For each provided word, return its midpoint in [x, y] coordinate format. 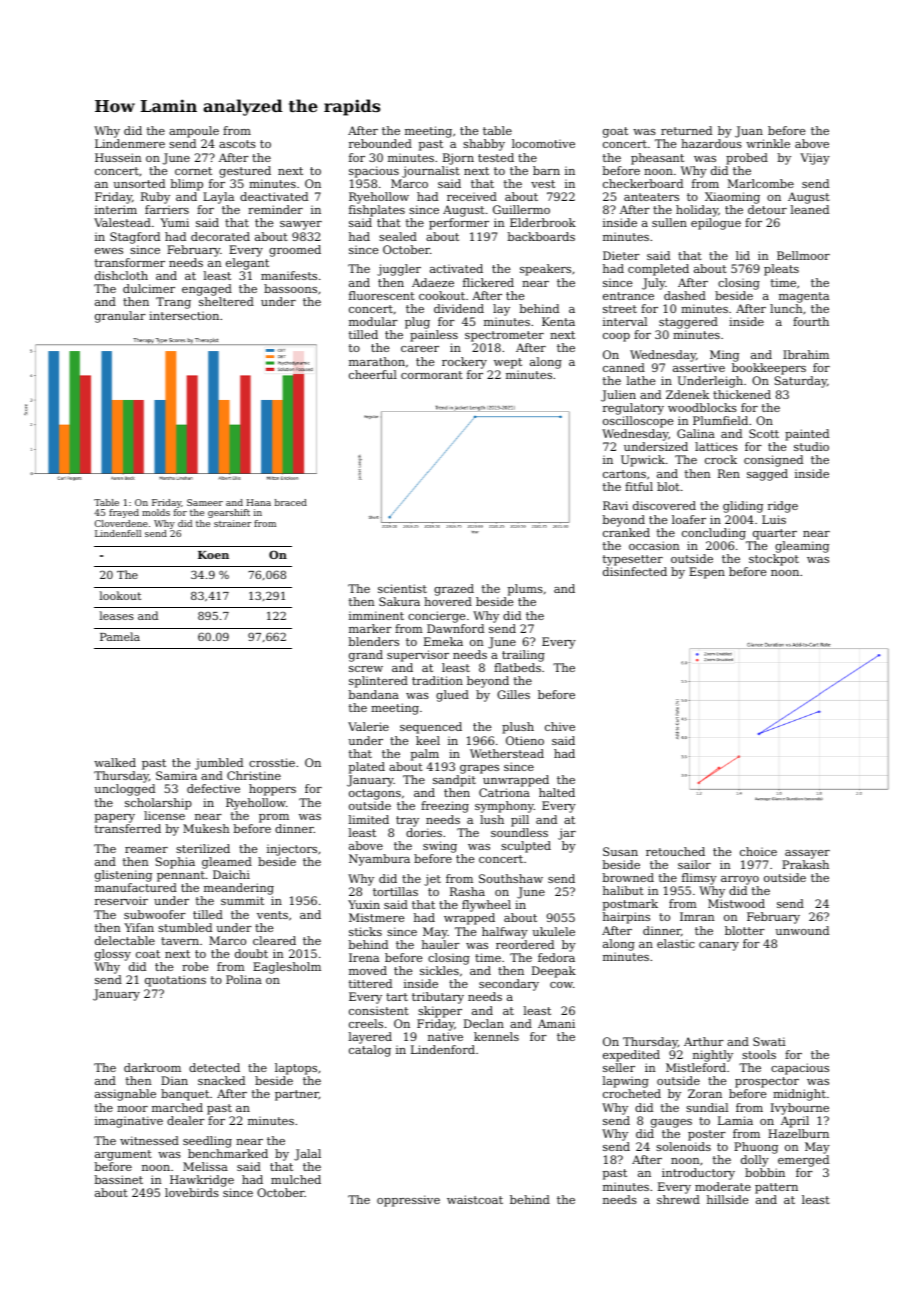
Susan [620, 851]
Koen [213, 555]
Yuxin [364, 904]
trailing [523, 656]
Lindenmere [130, 143]
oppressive [408, 1201]
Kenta [558, 321]
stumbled [185, 927]
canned [624, 367]
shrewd [678, 1199]
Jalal [307, 1155]
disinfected [635, 571]
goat [615, 132]
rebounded [380, 143]
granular [120, 317]
